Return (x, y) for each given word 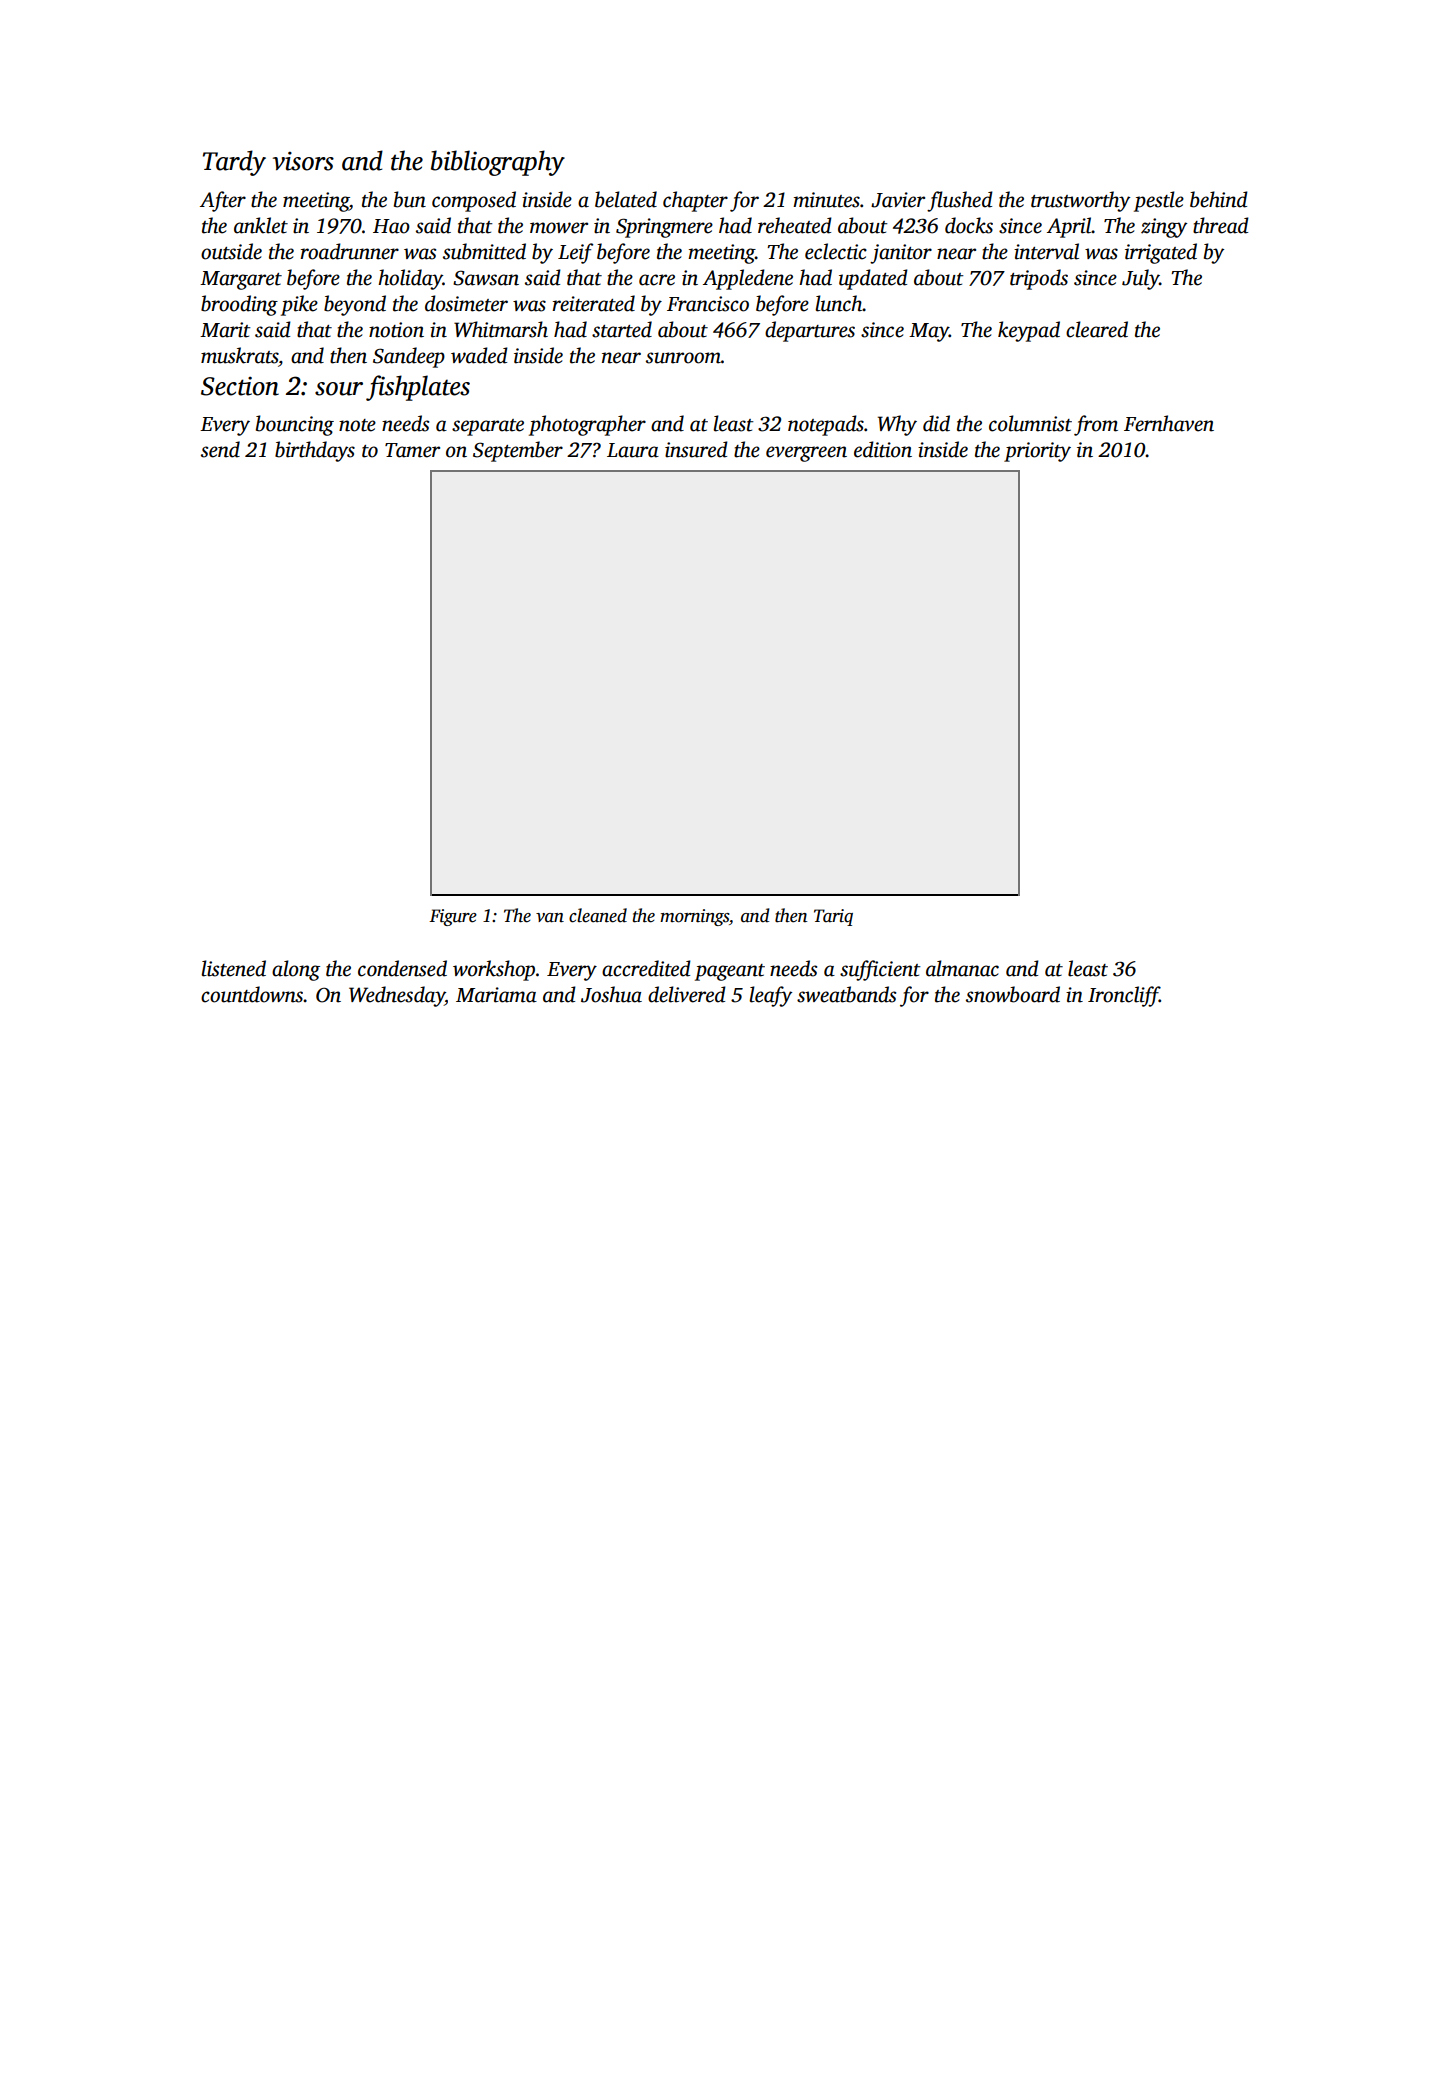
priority (1037, 452)
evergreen (806, 454)
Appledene (748, 279)
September (518, 451)
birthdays (315, 451)
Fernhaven (1169, 423)
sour (339, 389)
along (296, 970)
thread (1221, 225)
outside (231, 251)
